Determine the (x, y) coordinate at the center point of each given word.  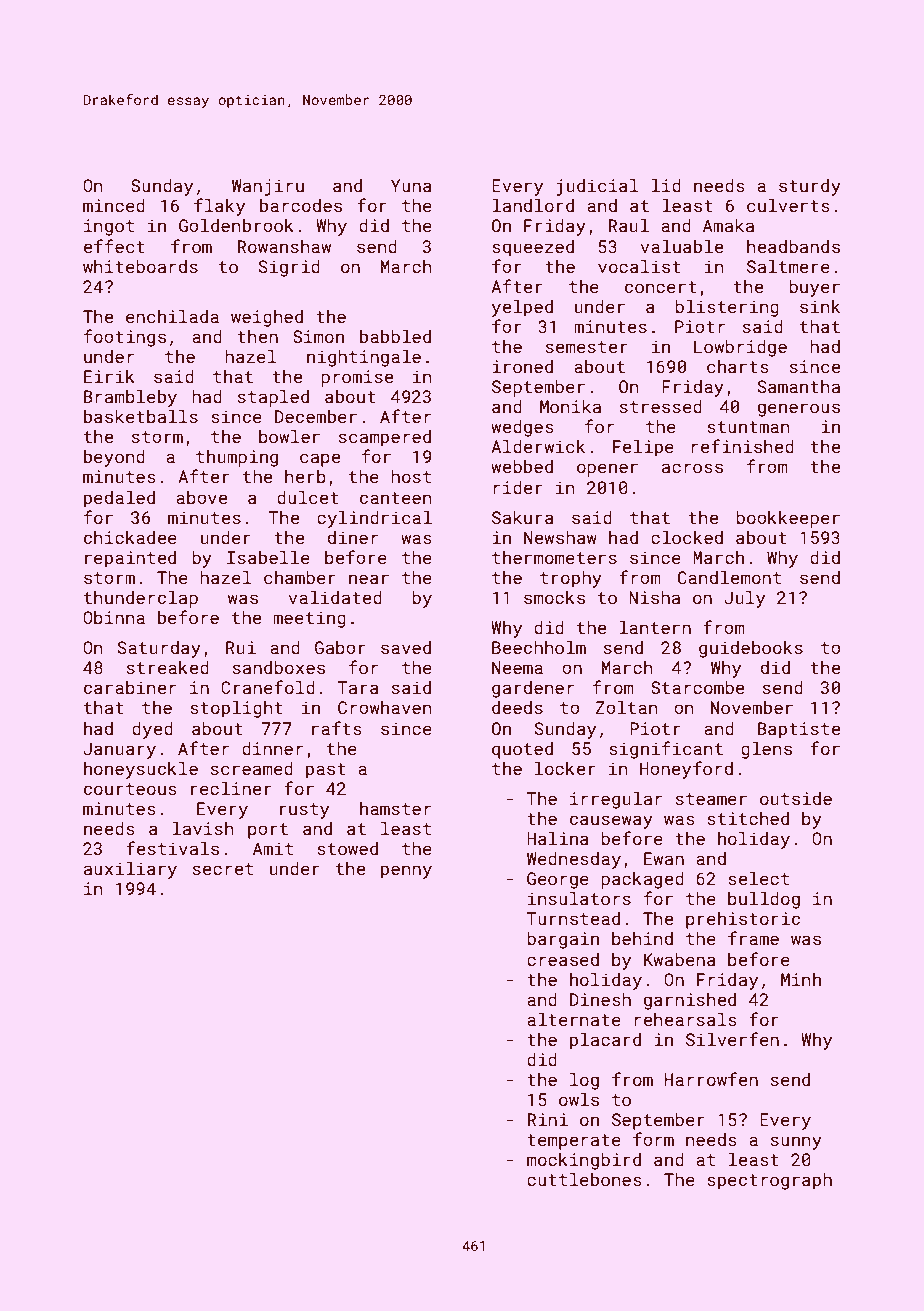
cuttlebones (584, 1179)
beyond (114, 458)
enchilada (172, 316)
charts (738, 366)
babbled (395, 336)
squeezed (533, 248)
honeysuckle (141, 770)
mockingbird (584, 1161)
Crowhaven (385, 707)
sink (820, 306)
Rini (548, 1119)
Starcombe (697, 687)
